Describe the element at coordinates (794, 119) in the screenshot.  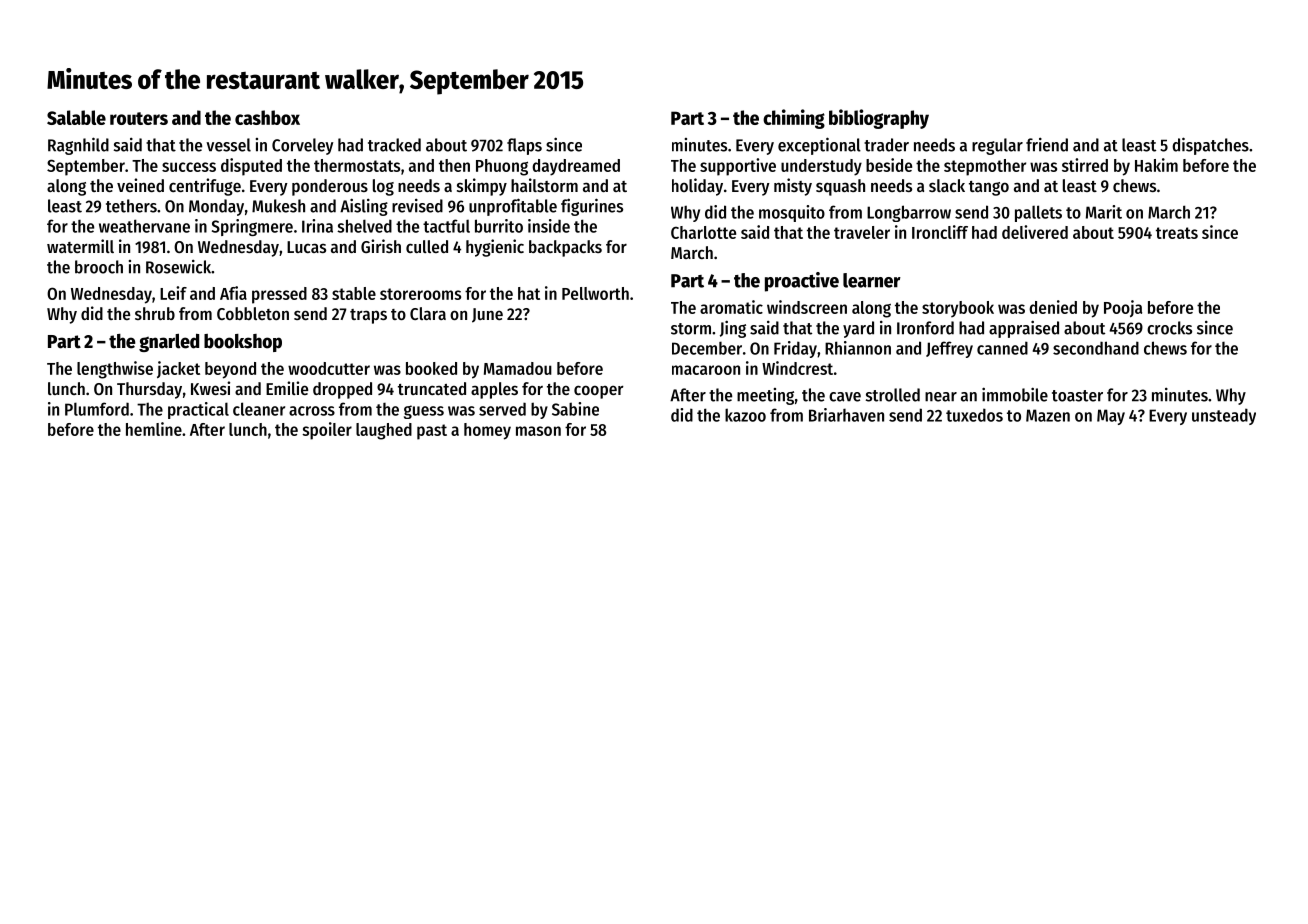
I see `chiming` at that location.
